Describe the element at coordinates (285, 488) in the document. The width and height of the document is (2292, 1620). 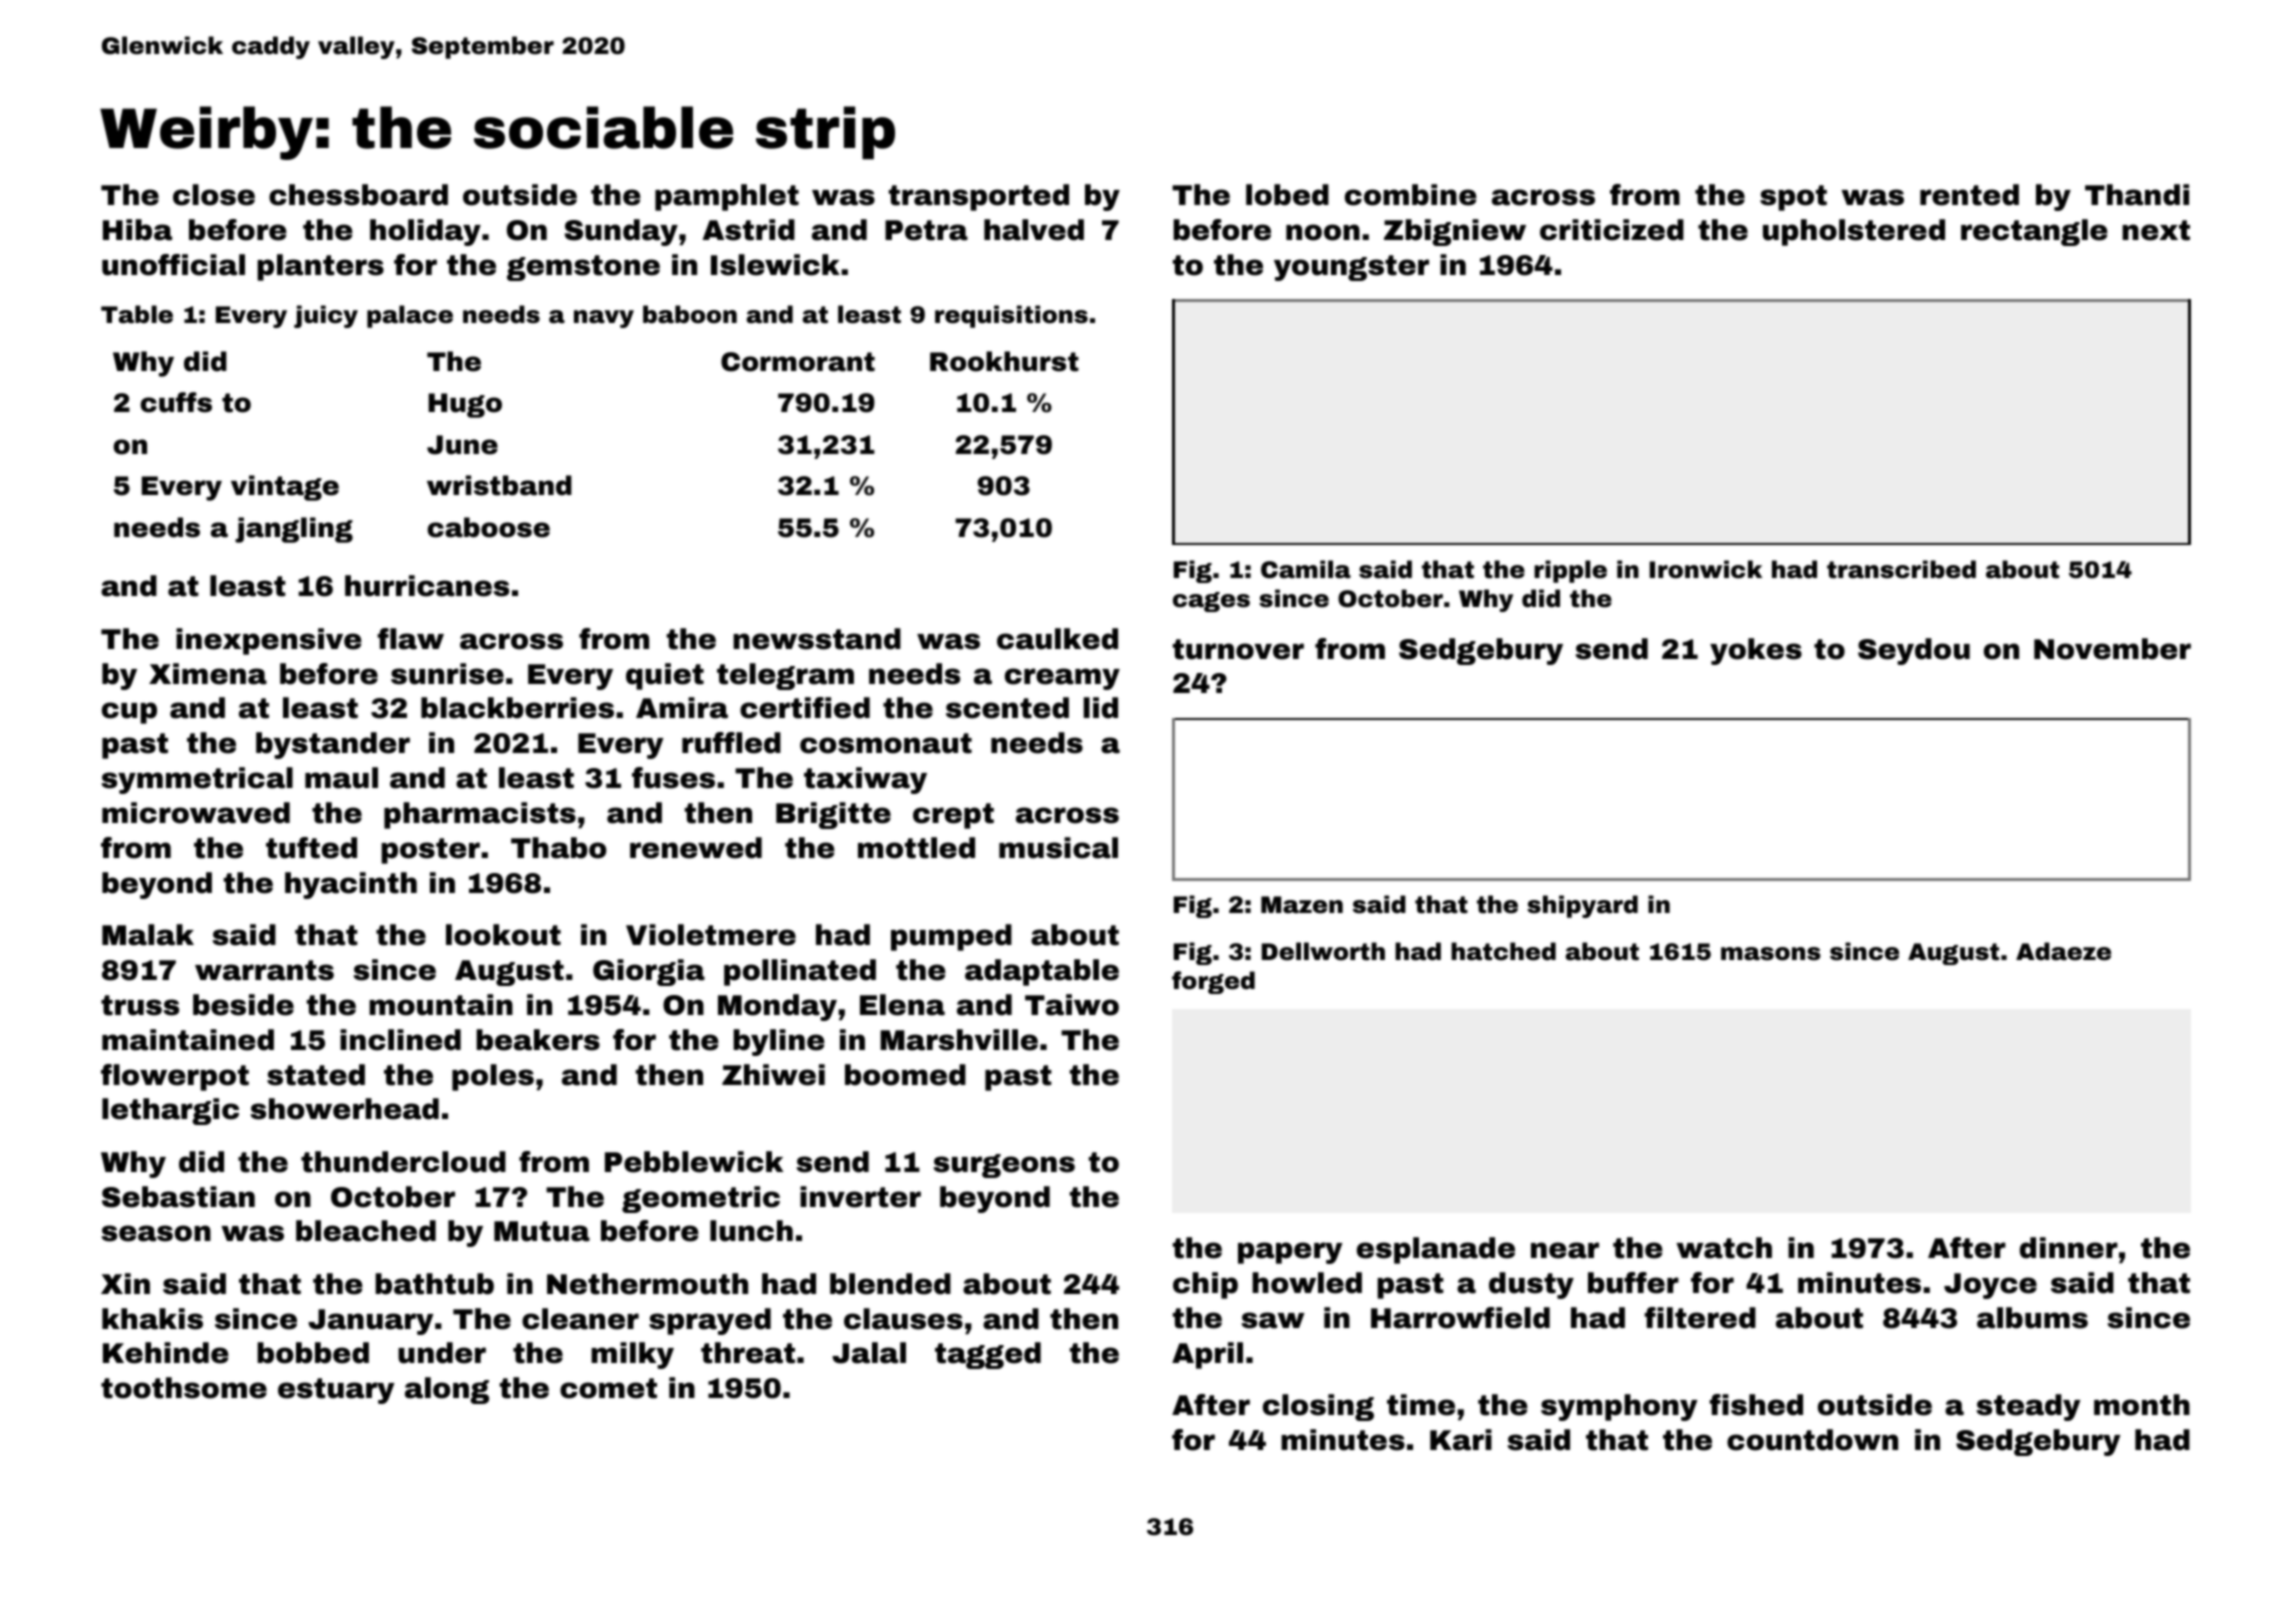
I see `vintage` at that location.
